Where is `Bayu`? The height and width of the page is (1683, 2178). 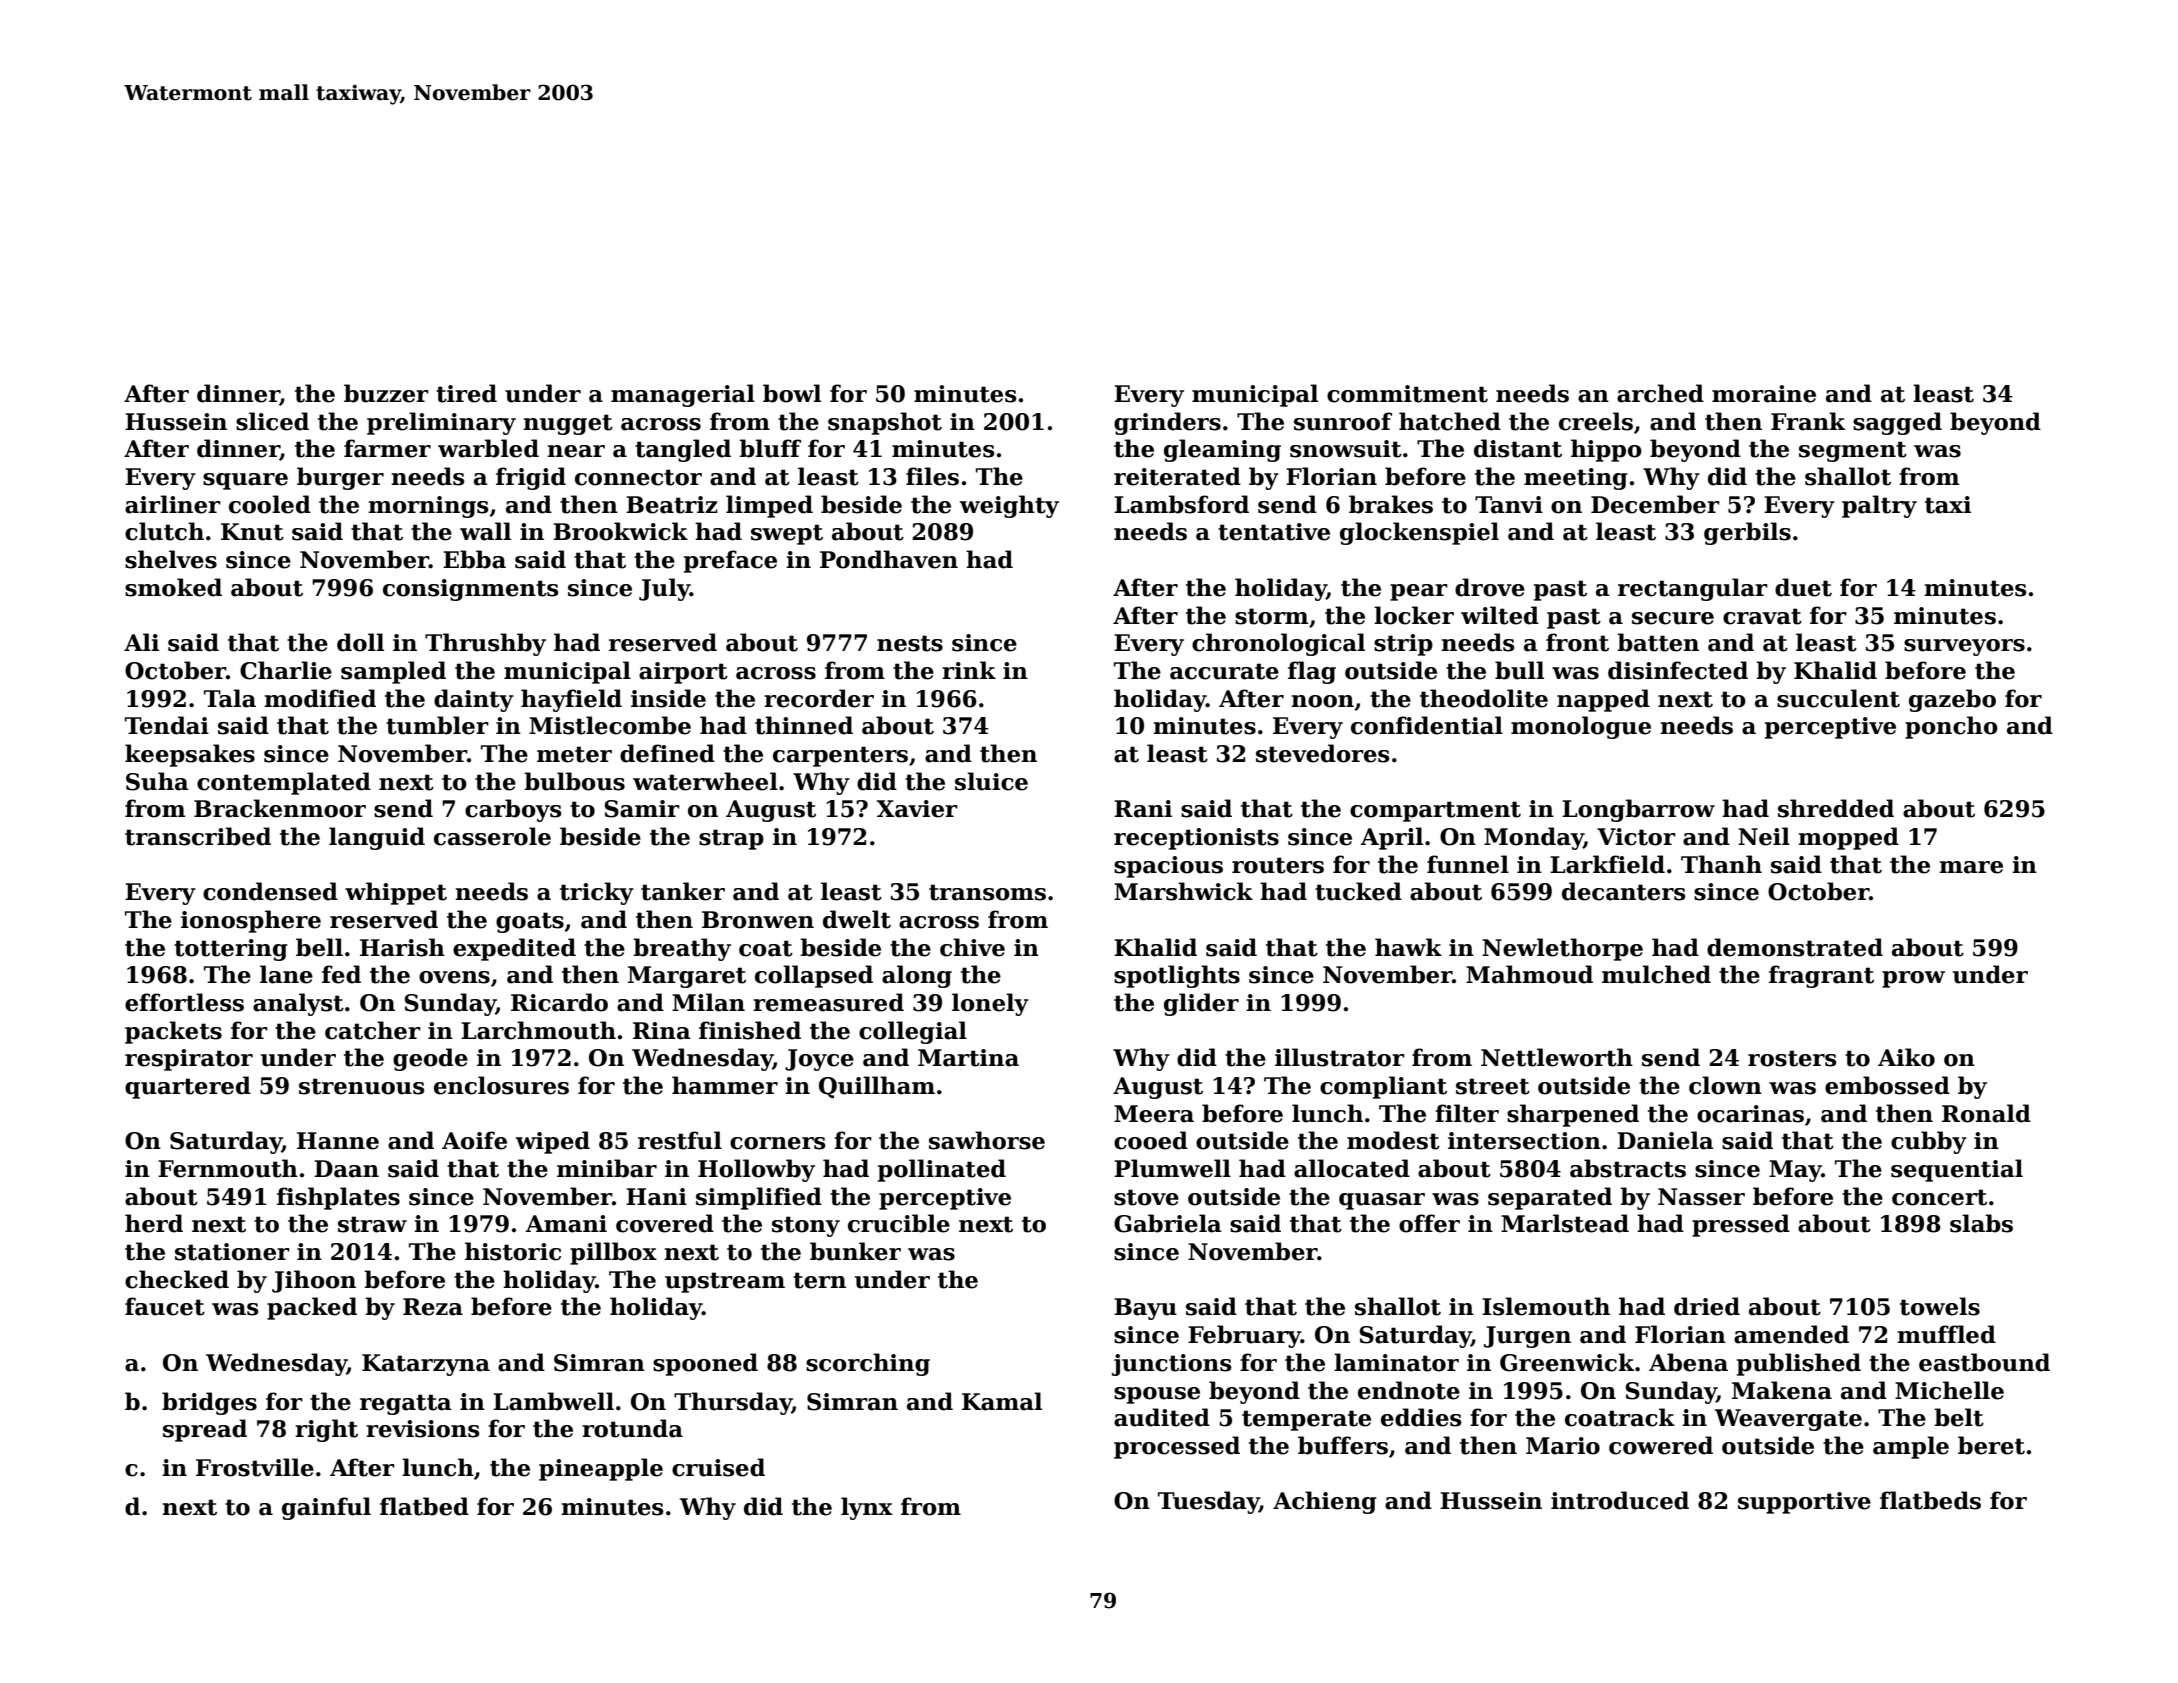
Bayu is located at coordinates (1145, 1309).
